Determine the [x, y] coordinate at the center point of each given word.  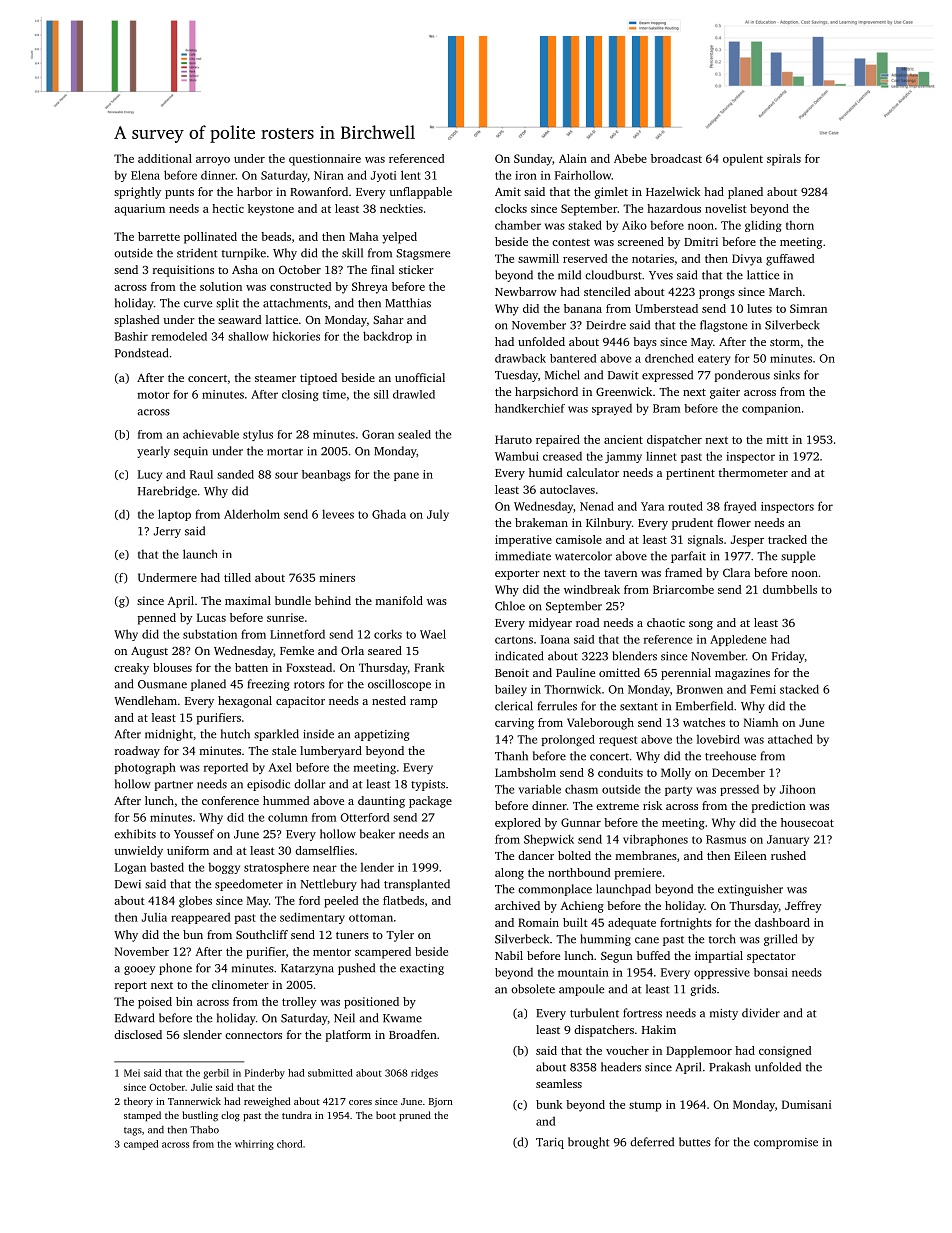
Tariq [550, 1143]
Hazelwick [673, 191]
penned [157, 619]
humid [545, 472]
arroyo [213, 161]
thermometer [753, 472]
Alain [573, 158]
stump [645, 1107]
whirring [254, 1145]
